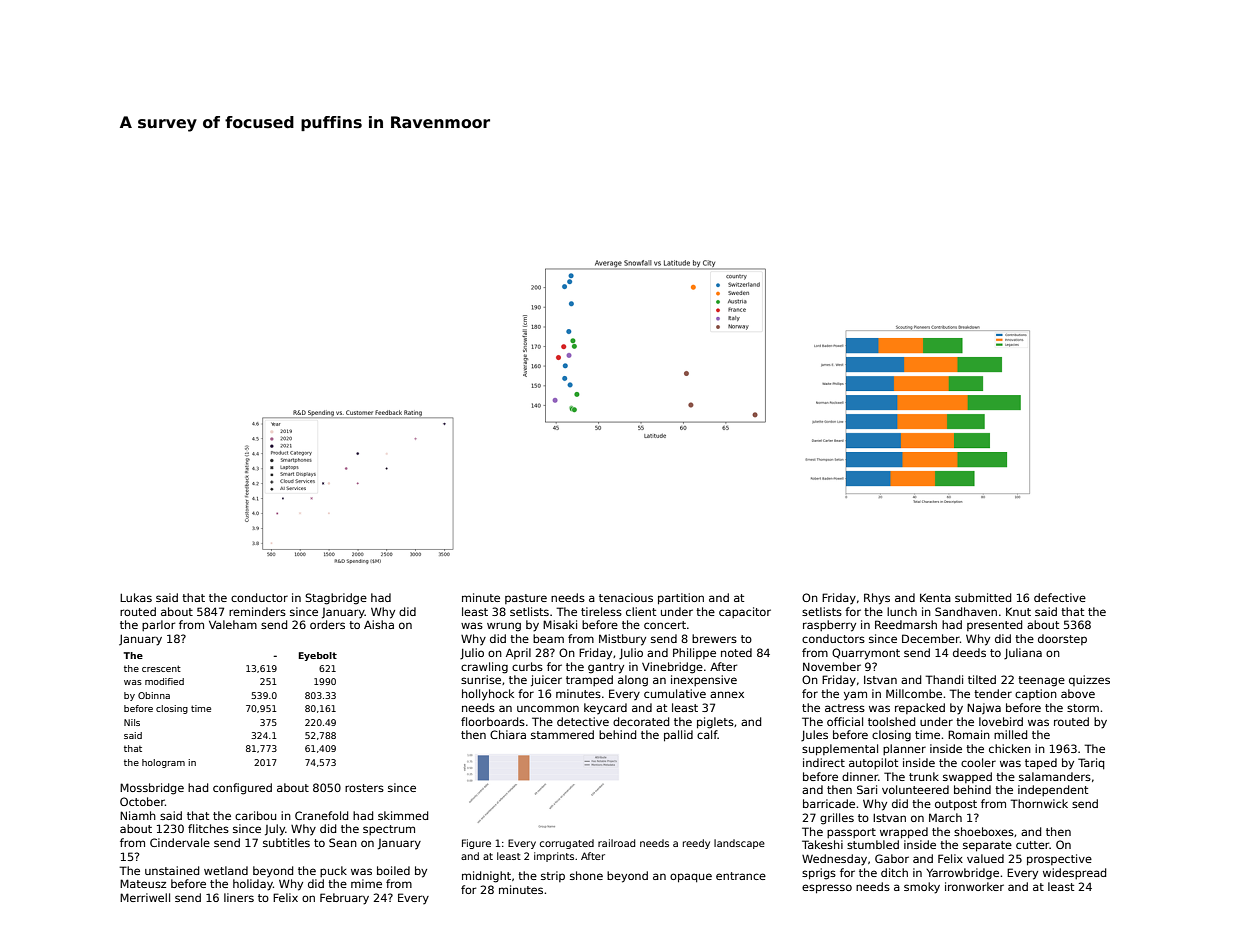  I want to click on Thornwick, so click(1039, 803).
